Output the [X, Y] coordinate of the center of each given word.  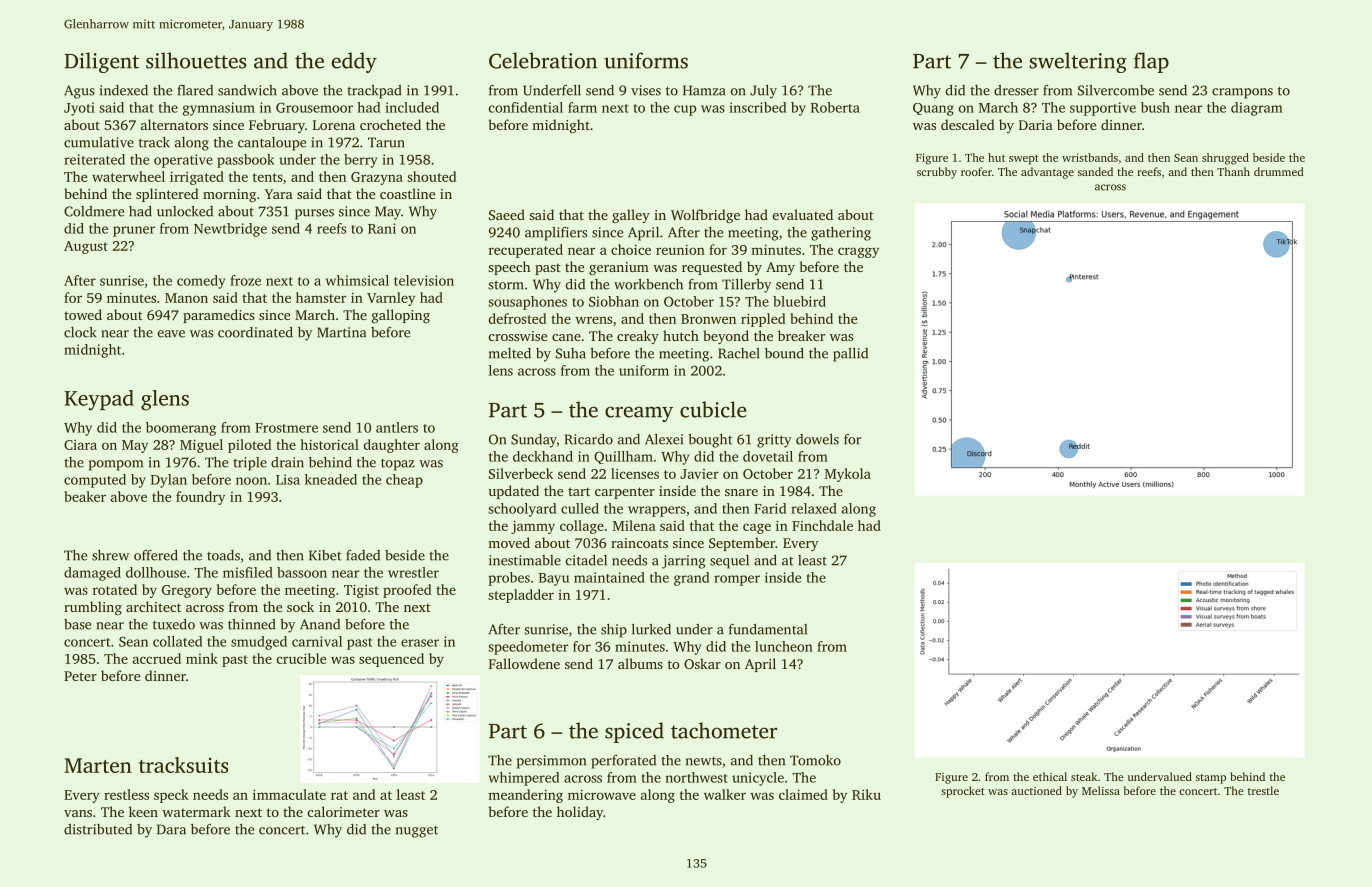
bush [1155, 107]
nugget [417, 832]
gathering [841, 234]
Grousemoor [314, 107]
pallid [850, 355]
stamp [1211, 779]
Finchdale [822, 525]
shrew [110, 555]
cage [757, 528]
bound [784, 353]
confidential [526, 107]
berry [361, 161]
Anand [320, 624]
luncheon [784, 646]
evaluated [803, 214]
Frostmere [286, 428]
